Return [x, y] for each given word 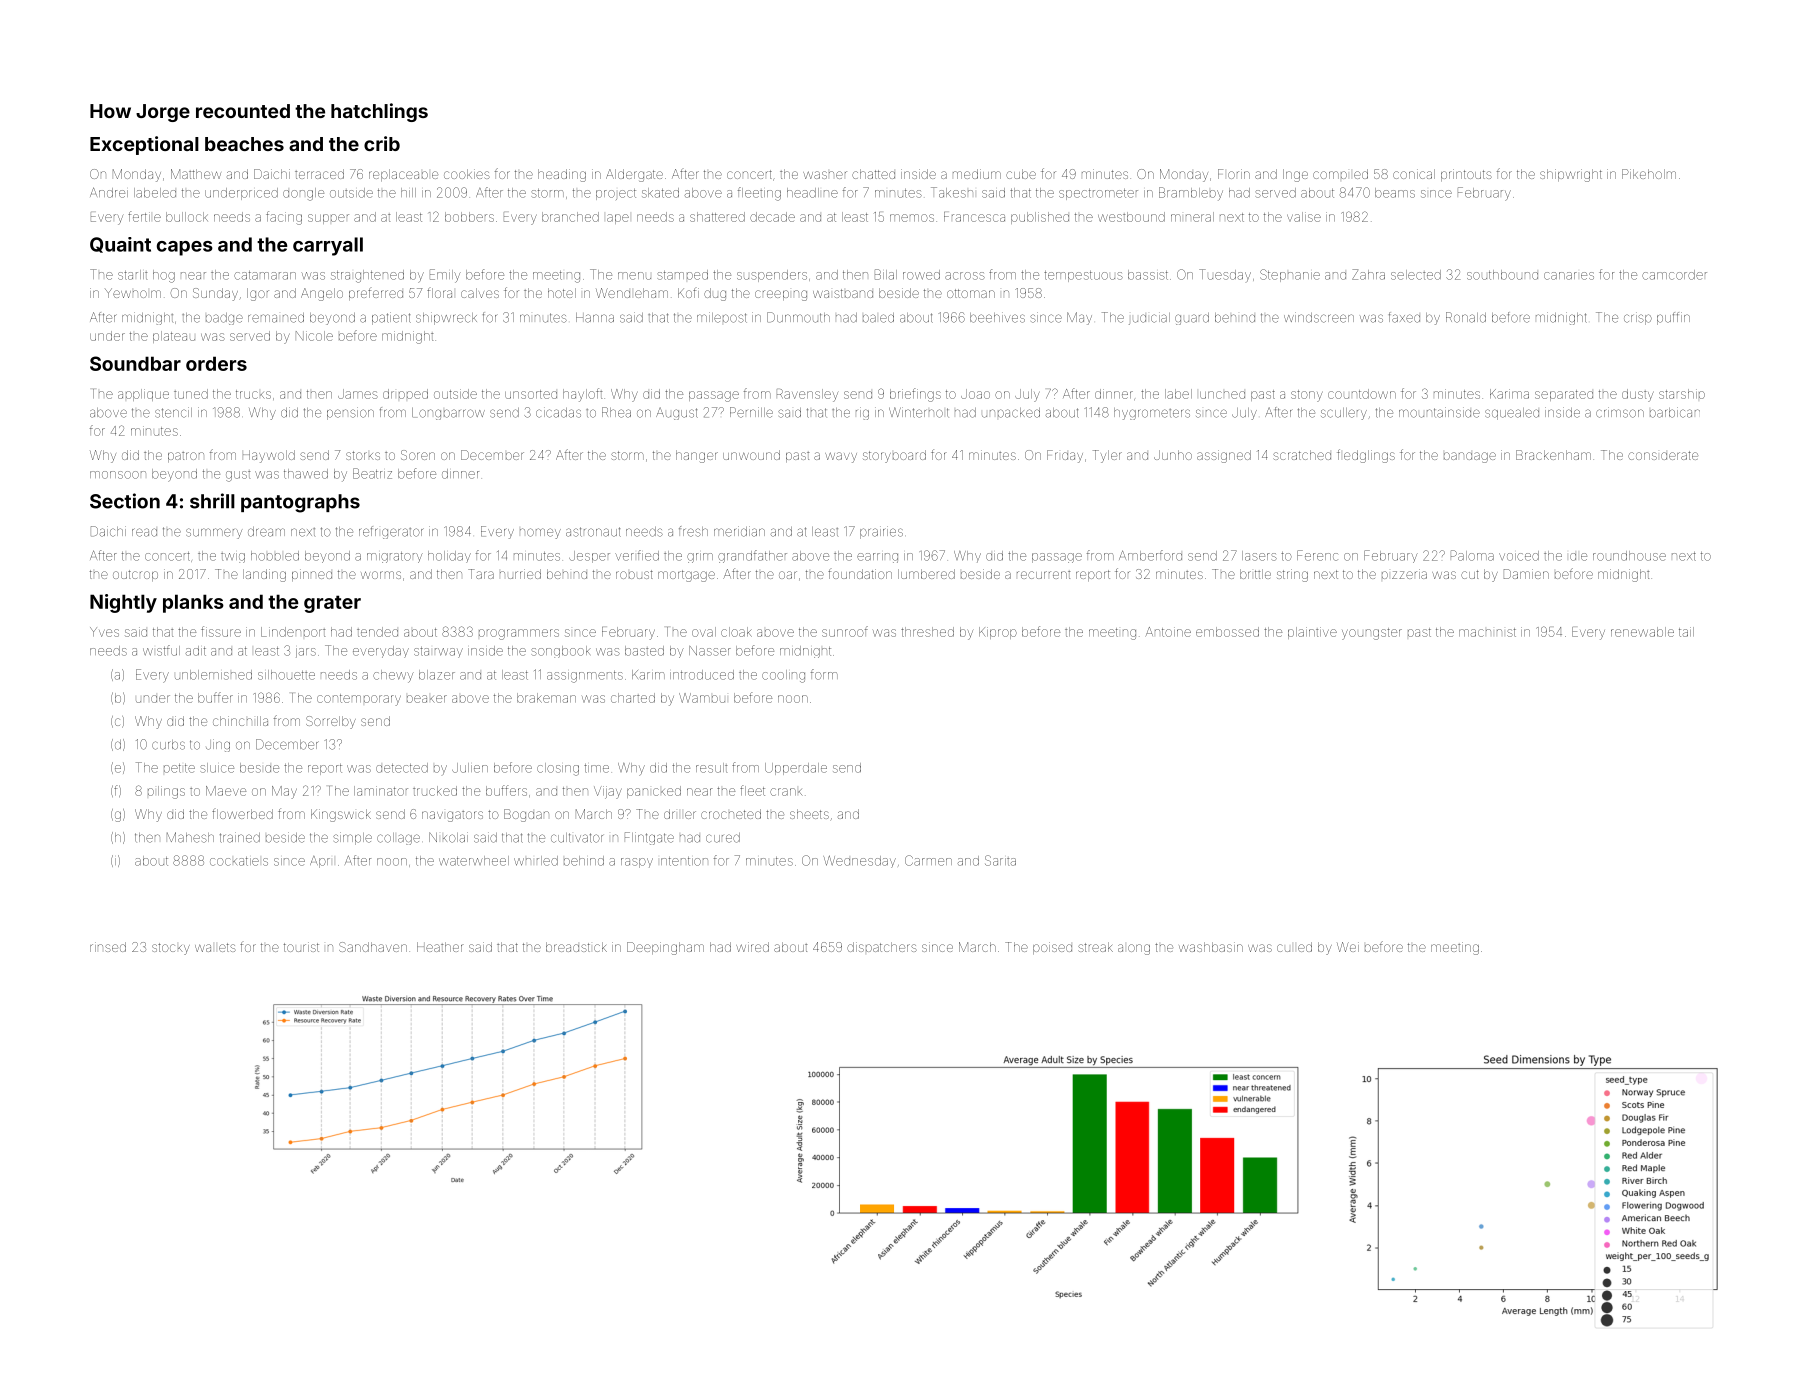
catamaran [265, 275]
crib [382, 143]
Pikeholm [1649, 174]
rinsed [108, 947]
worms [381, 575]
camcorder [1674, 275]
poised [1052, 948]
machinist [1487, 632]
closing [558, 769]
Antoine [1168, 632]
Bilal [886, 274]
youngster [1372, 634]
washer [825, 175]
